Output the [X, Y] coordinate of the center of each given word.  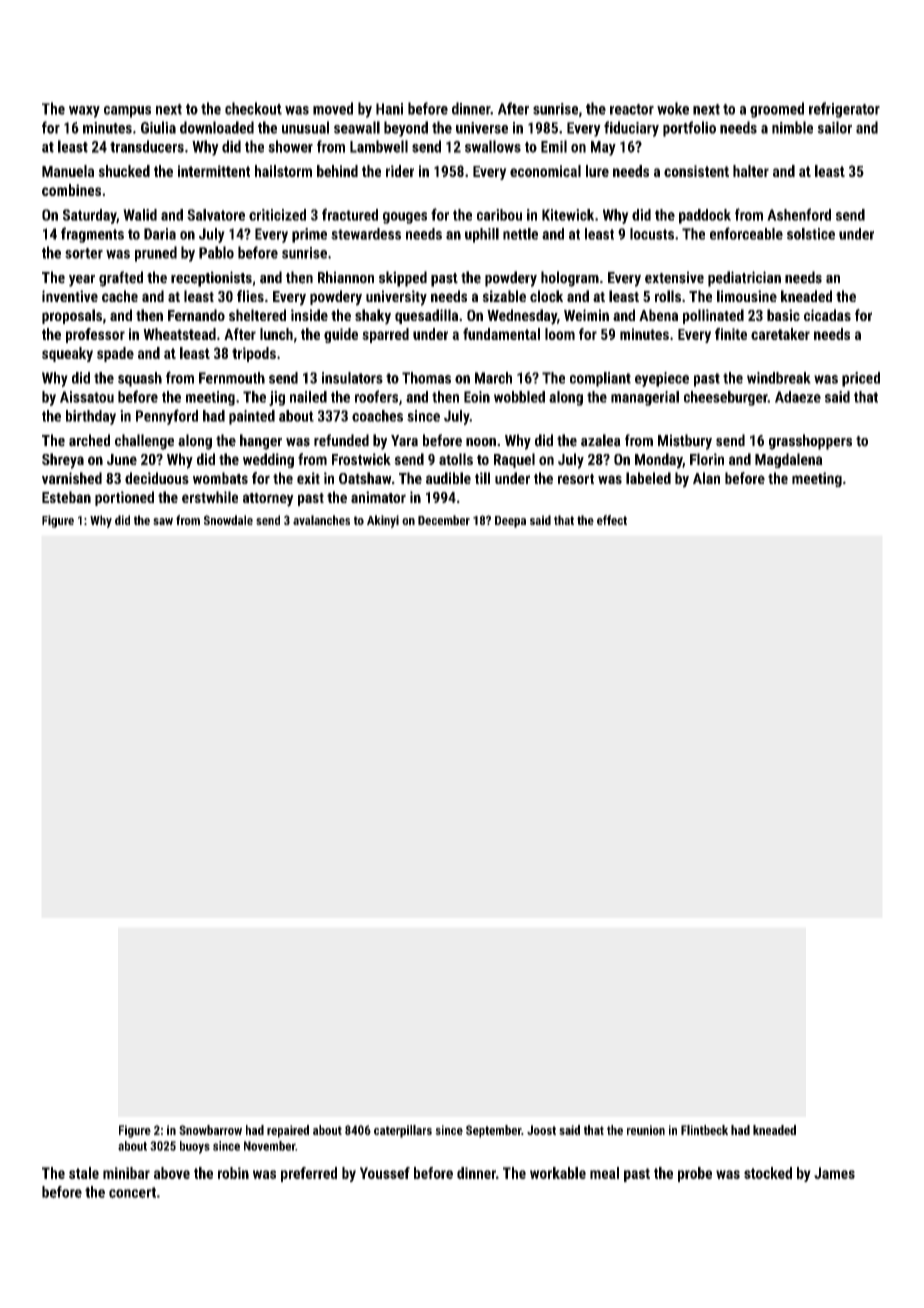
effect [612, 520]
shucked [124, 171]
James [834, 1173]
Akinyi [383, 521]
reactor [632, 109]
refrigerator [844, 110]
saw [163, 521]
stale [84, 1173]
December [444, 520]
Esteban [66, 497]
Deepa [510, 522]
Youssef [385, 1173]
